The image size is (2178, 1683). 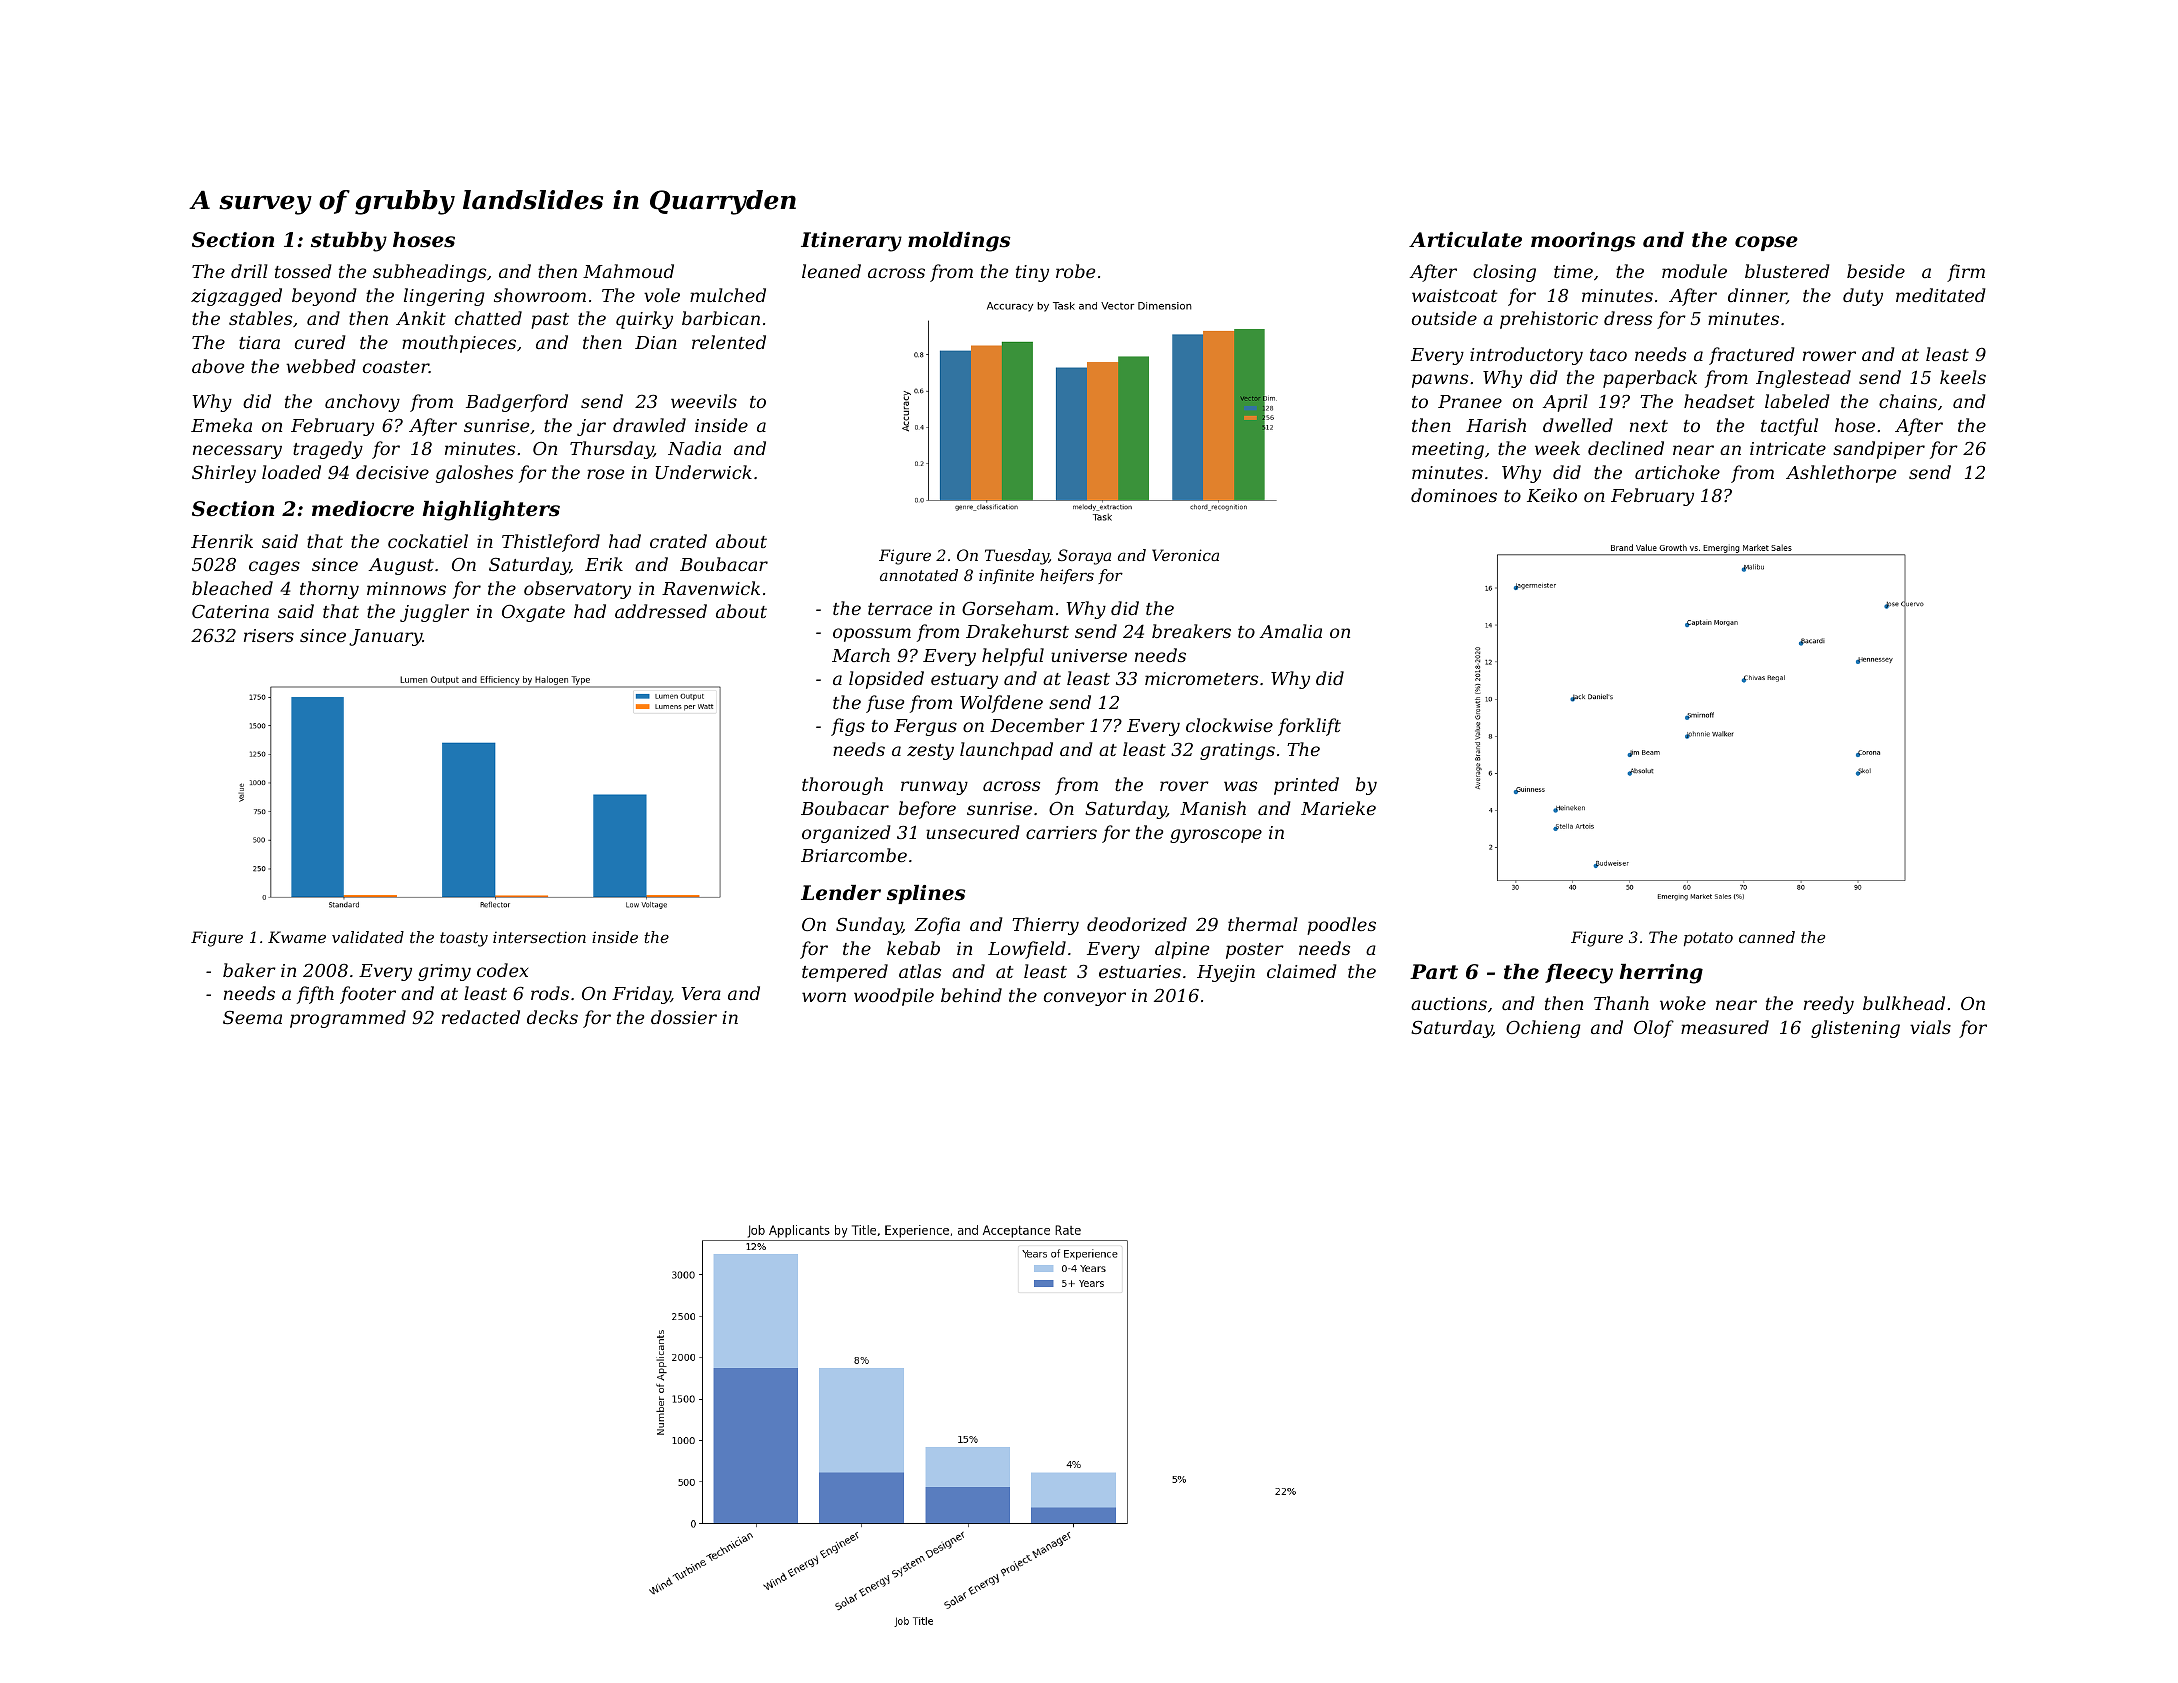 What do you see at coordinates (1767, 937) in the screenshot?
I see `canned` at bounding box center [1767, 937].
